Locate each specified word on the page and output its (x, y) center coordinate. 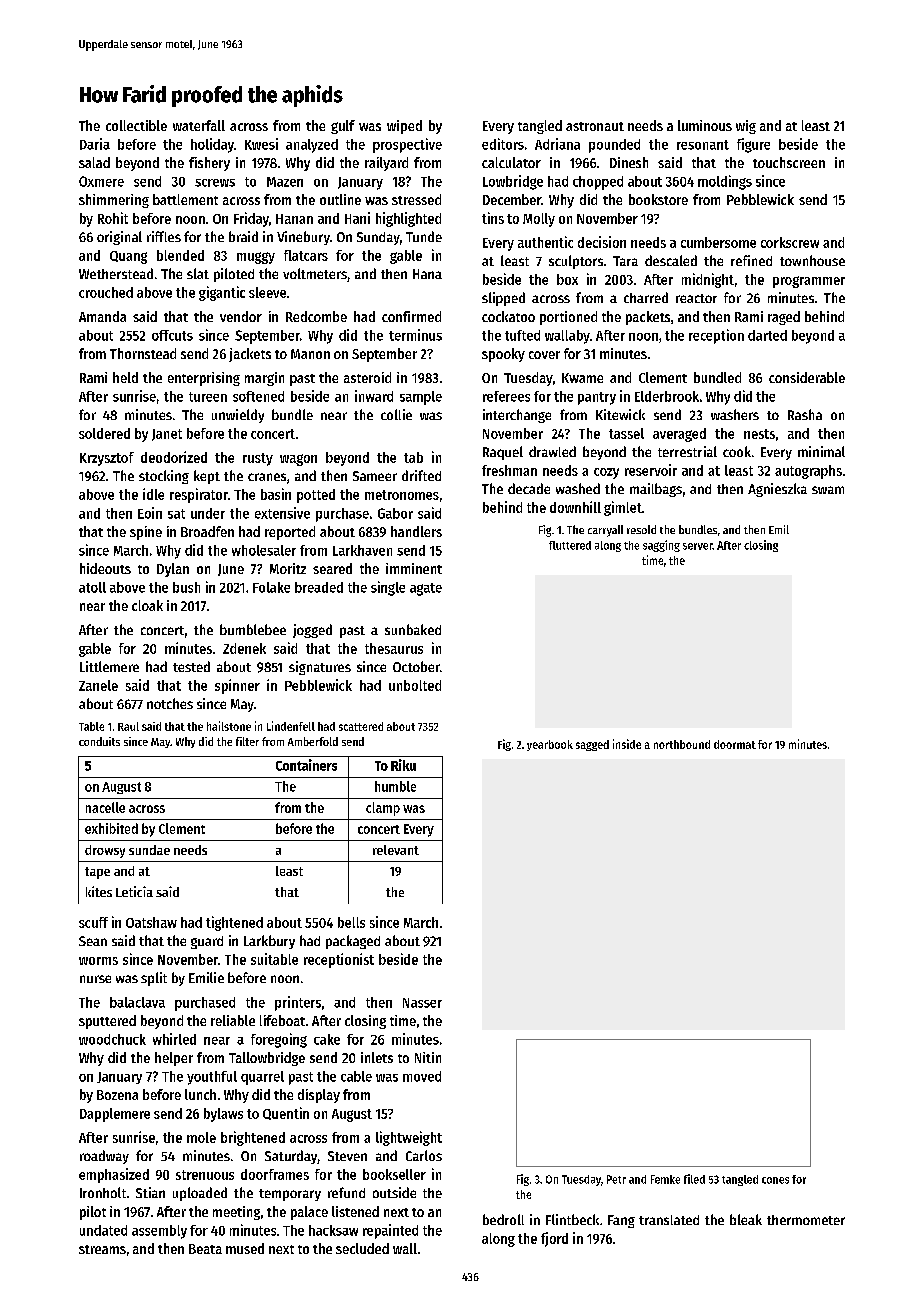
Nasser (422, 1003)
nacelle (105, 807)
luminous (705, 125)
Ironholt (103, 1192)
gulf (343, 127)
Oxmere (101, 181)
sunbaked (413, 629)
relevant (396, 850)
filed (694, 1179)
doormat (735, 744)
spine (146, 533)
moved (422, 1076)
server (698, 546)
